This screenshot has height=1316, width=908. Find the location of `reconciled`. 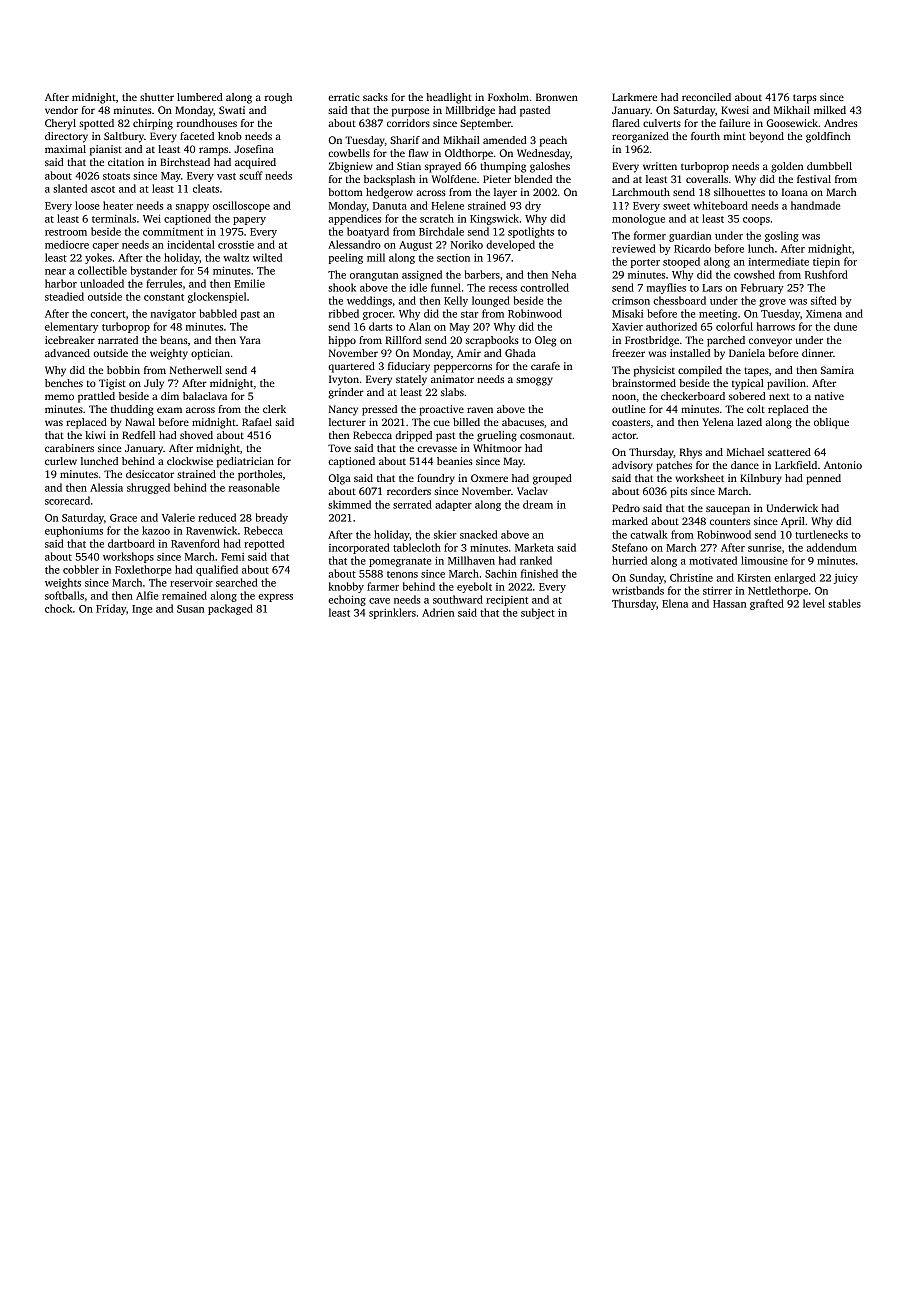

reconciled is located at coordinates (706, 97).
